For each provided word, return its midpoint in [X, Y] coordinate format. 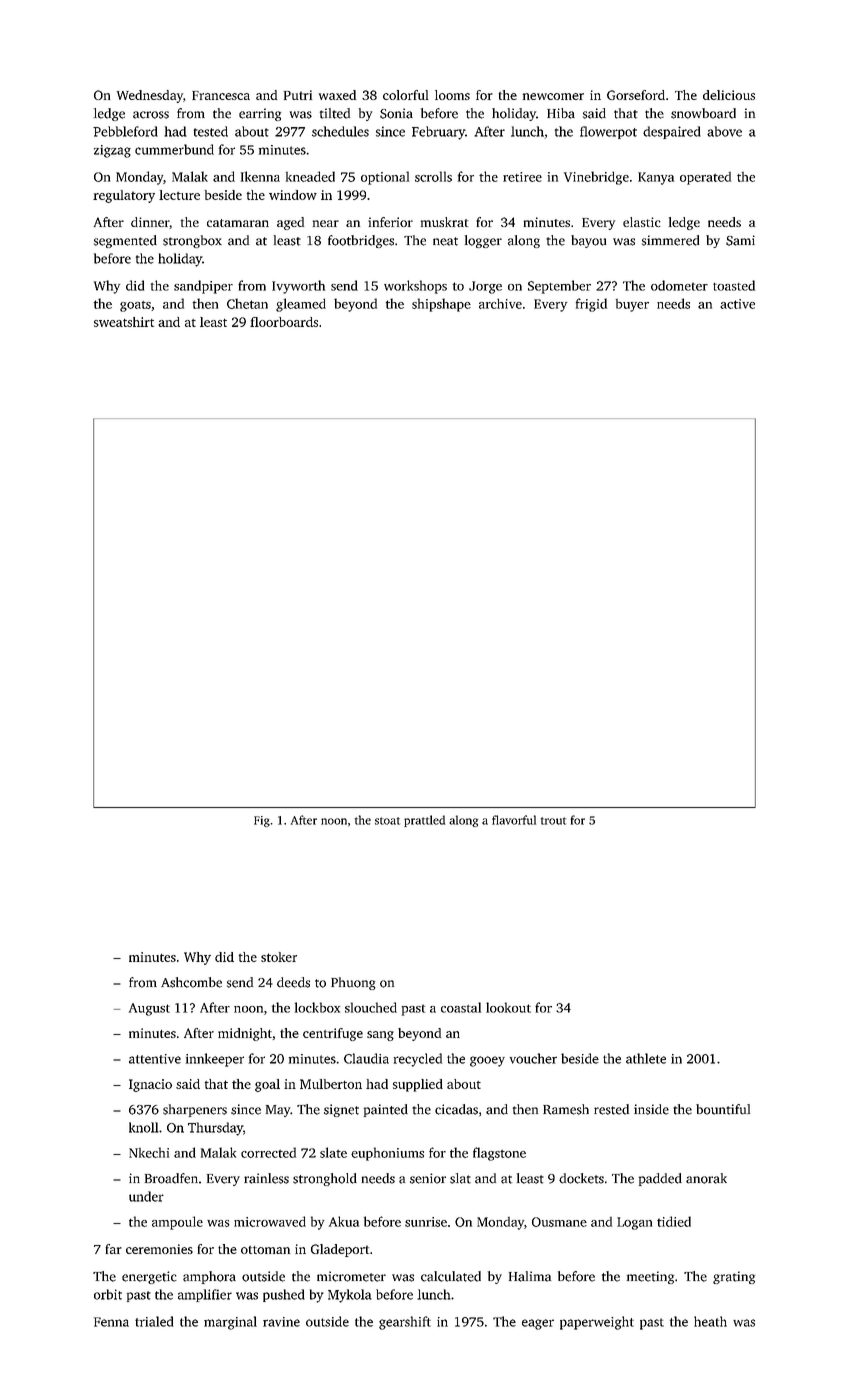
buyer [632, 305]
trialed [154, 1321]
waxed [337, 95]
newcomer [553, 96]
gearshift [405, 1323]
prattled [424, 821]
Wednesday [150, 96]
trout [553, 821]
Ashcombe [191, 982]
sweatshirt [124, 322]
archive [500, 303]
